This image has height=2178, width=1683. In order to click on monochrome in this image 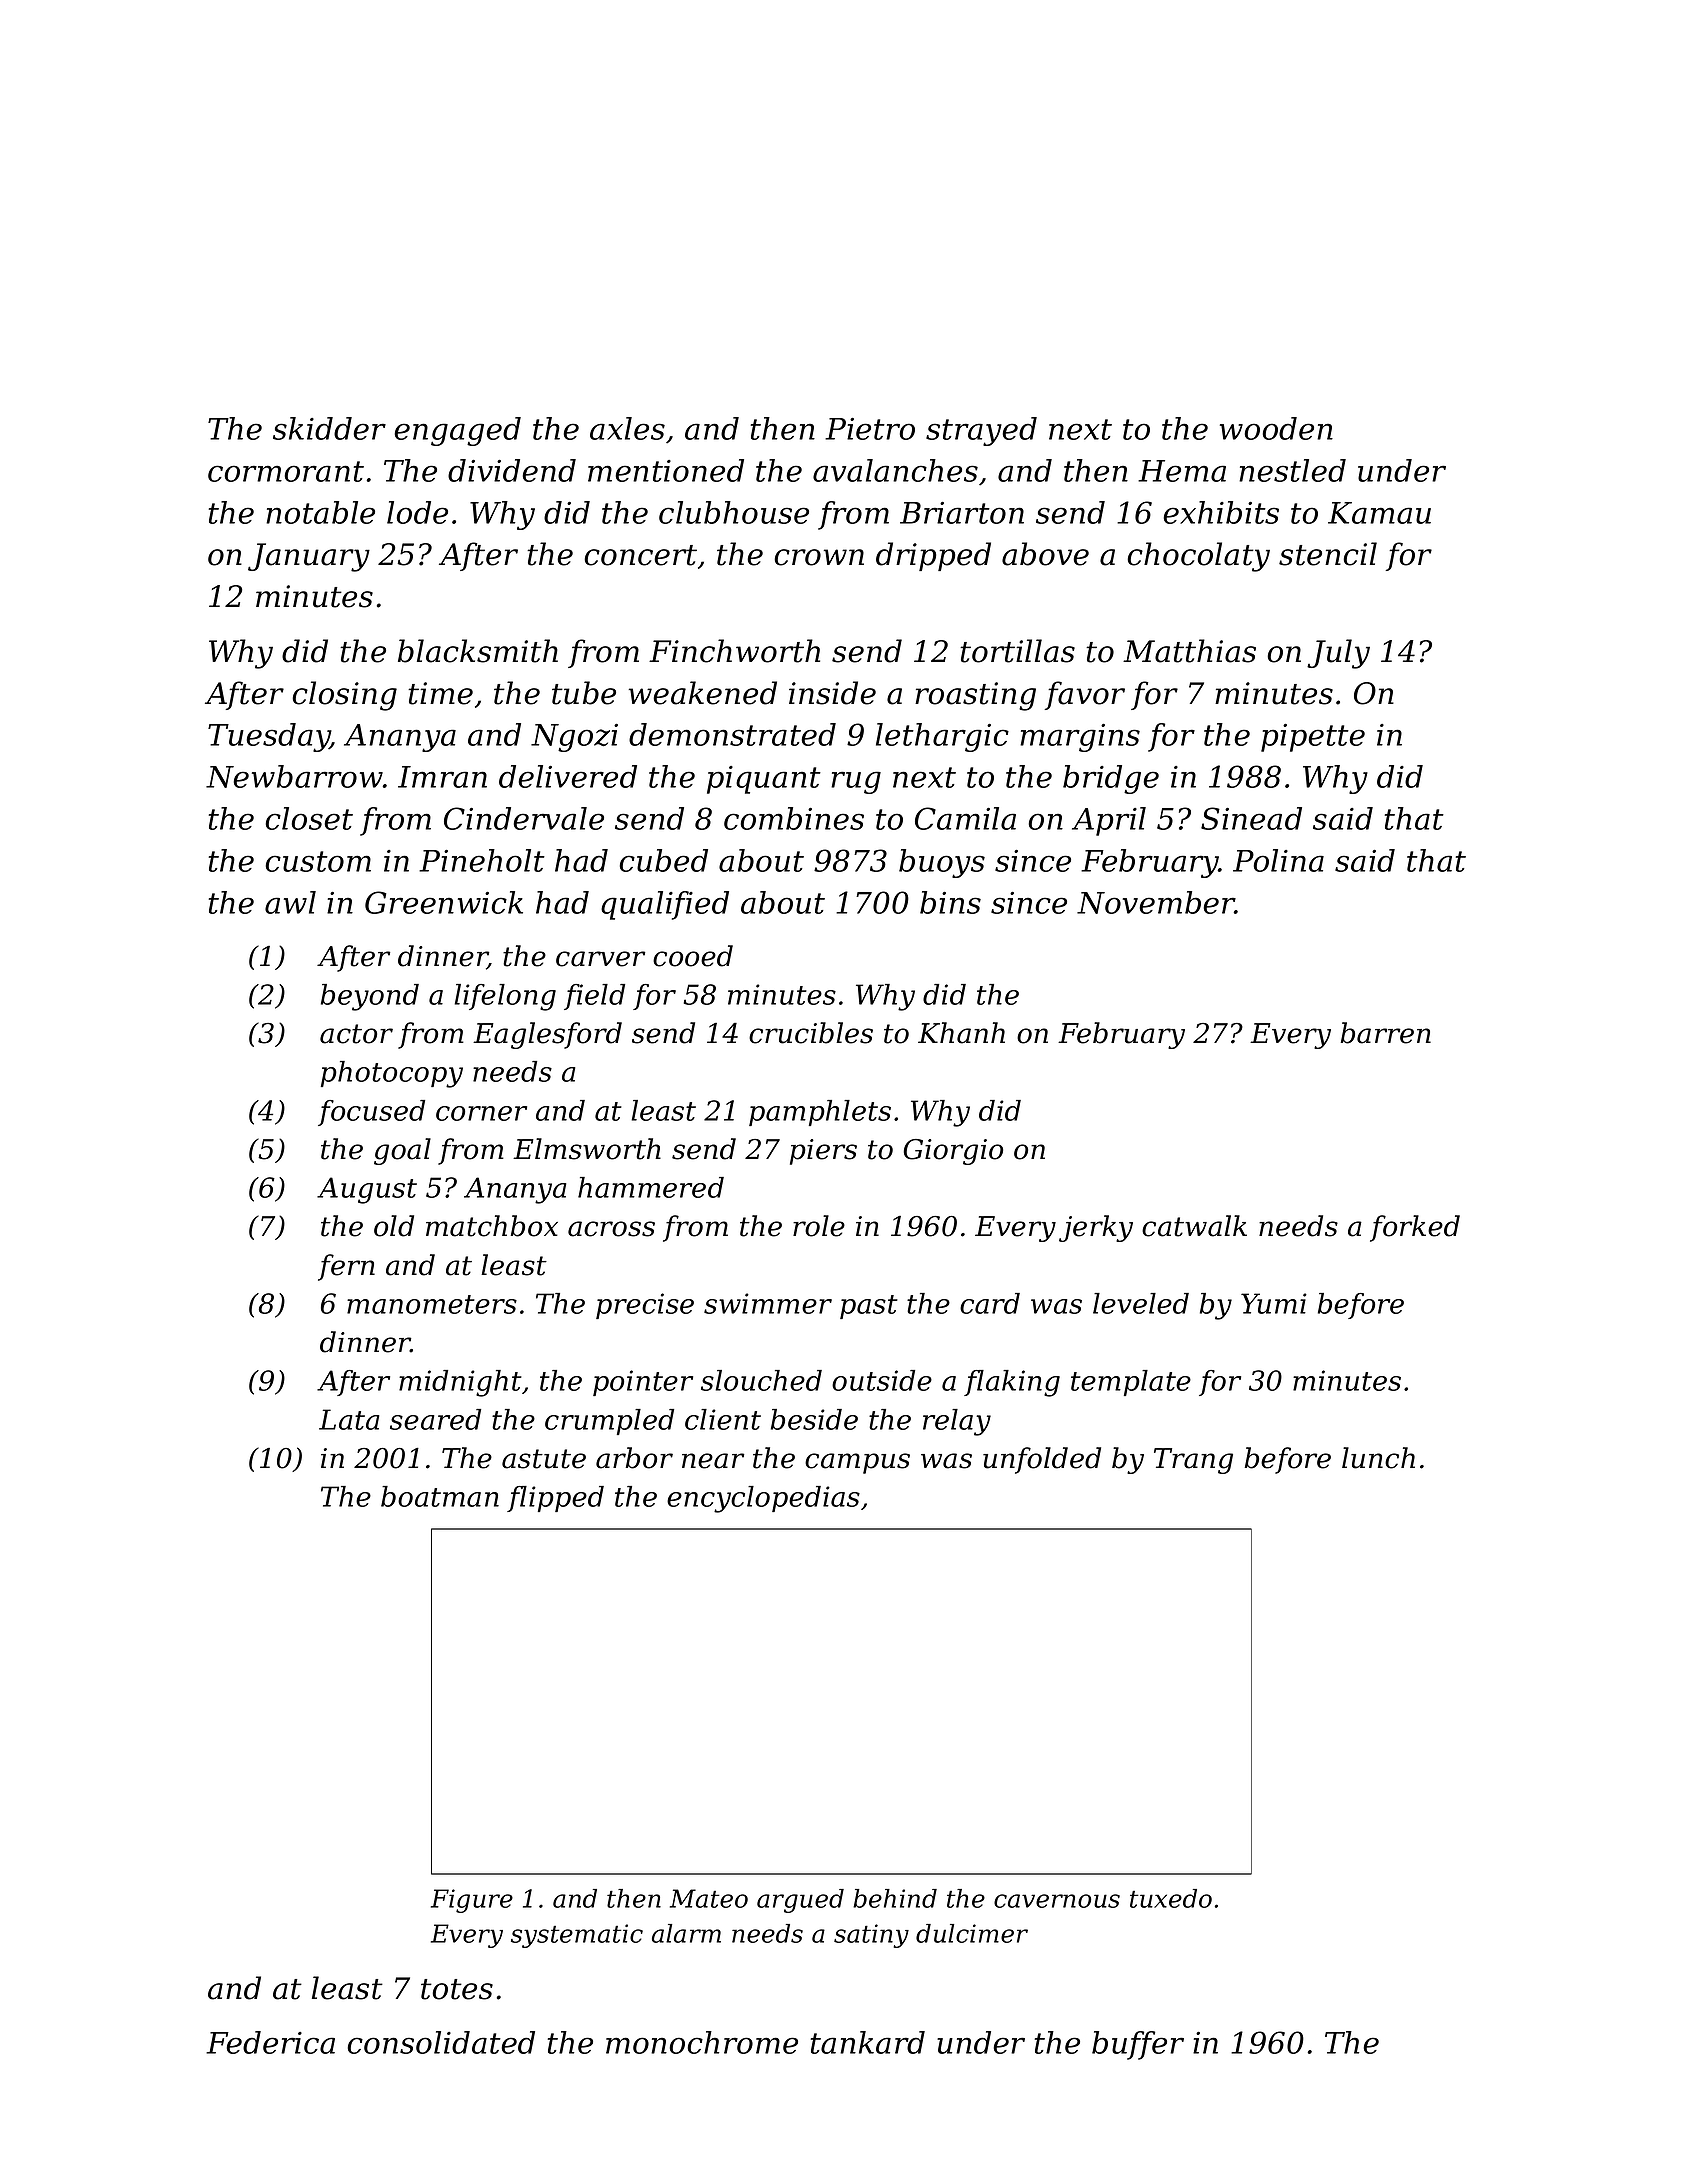, I will do `click(702, 2042)`.
